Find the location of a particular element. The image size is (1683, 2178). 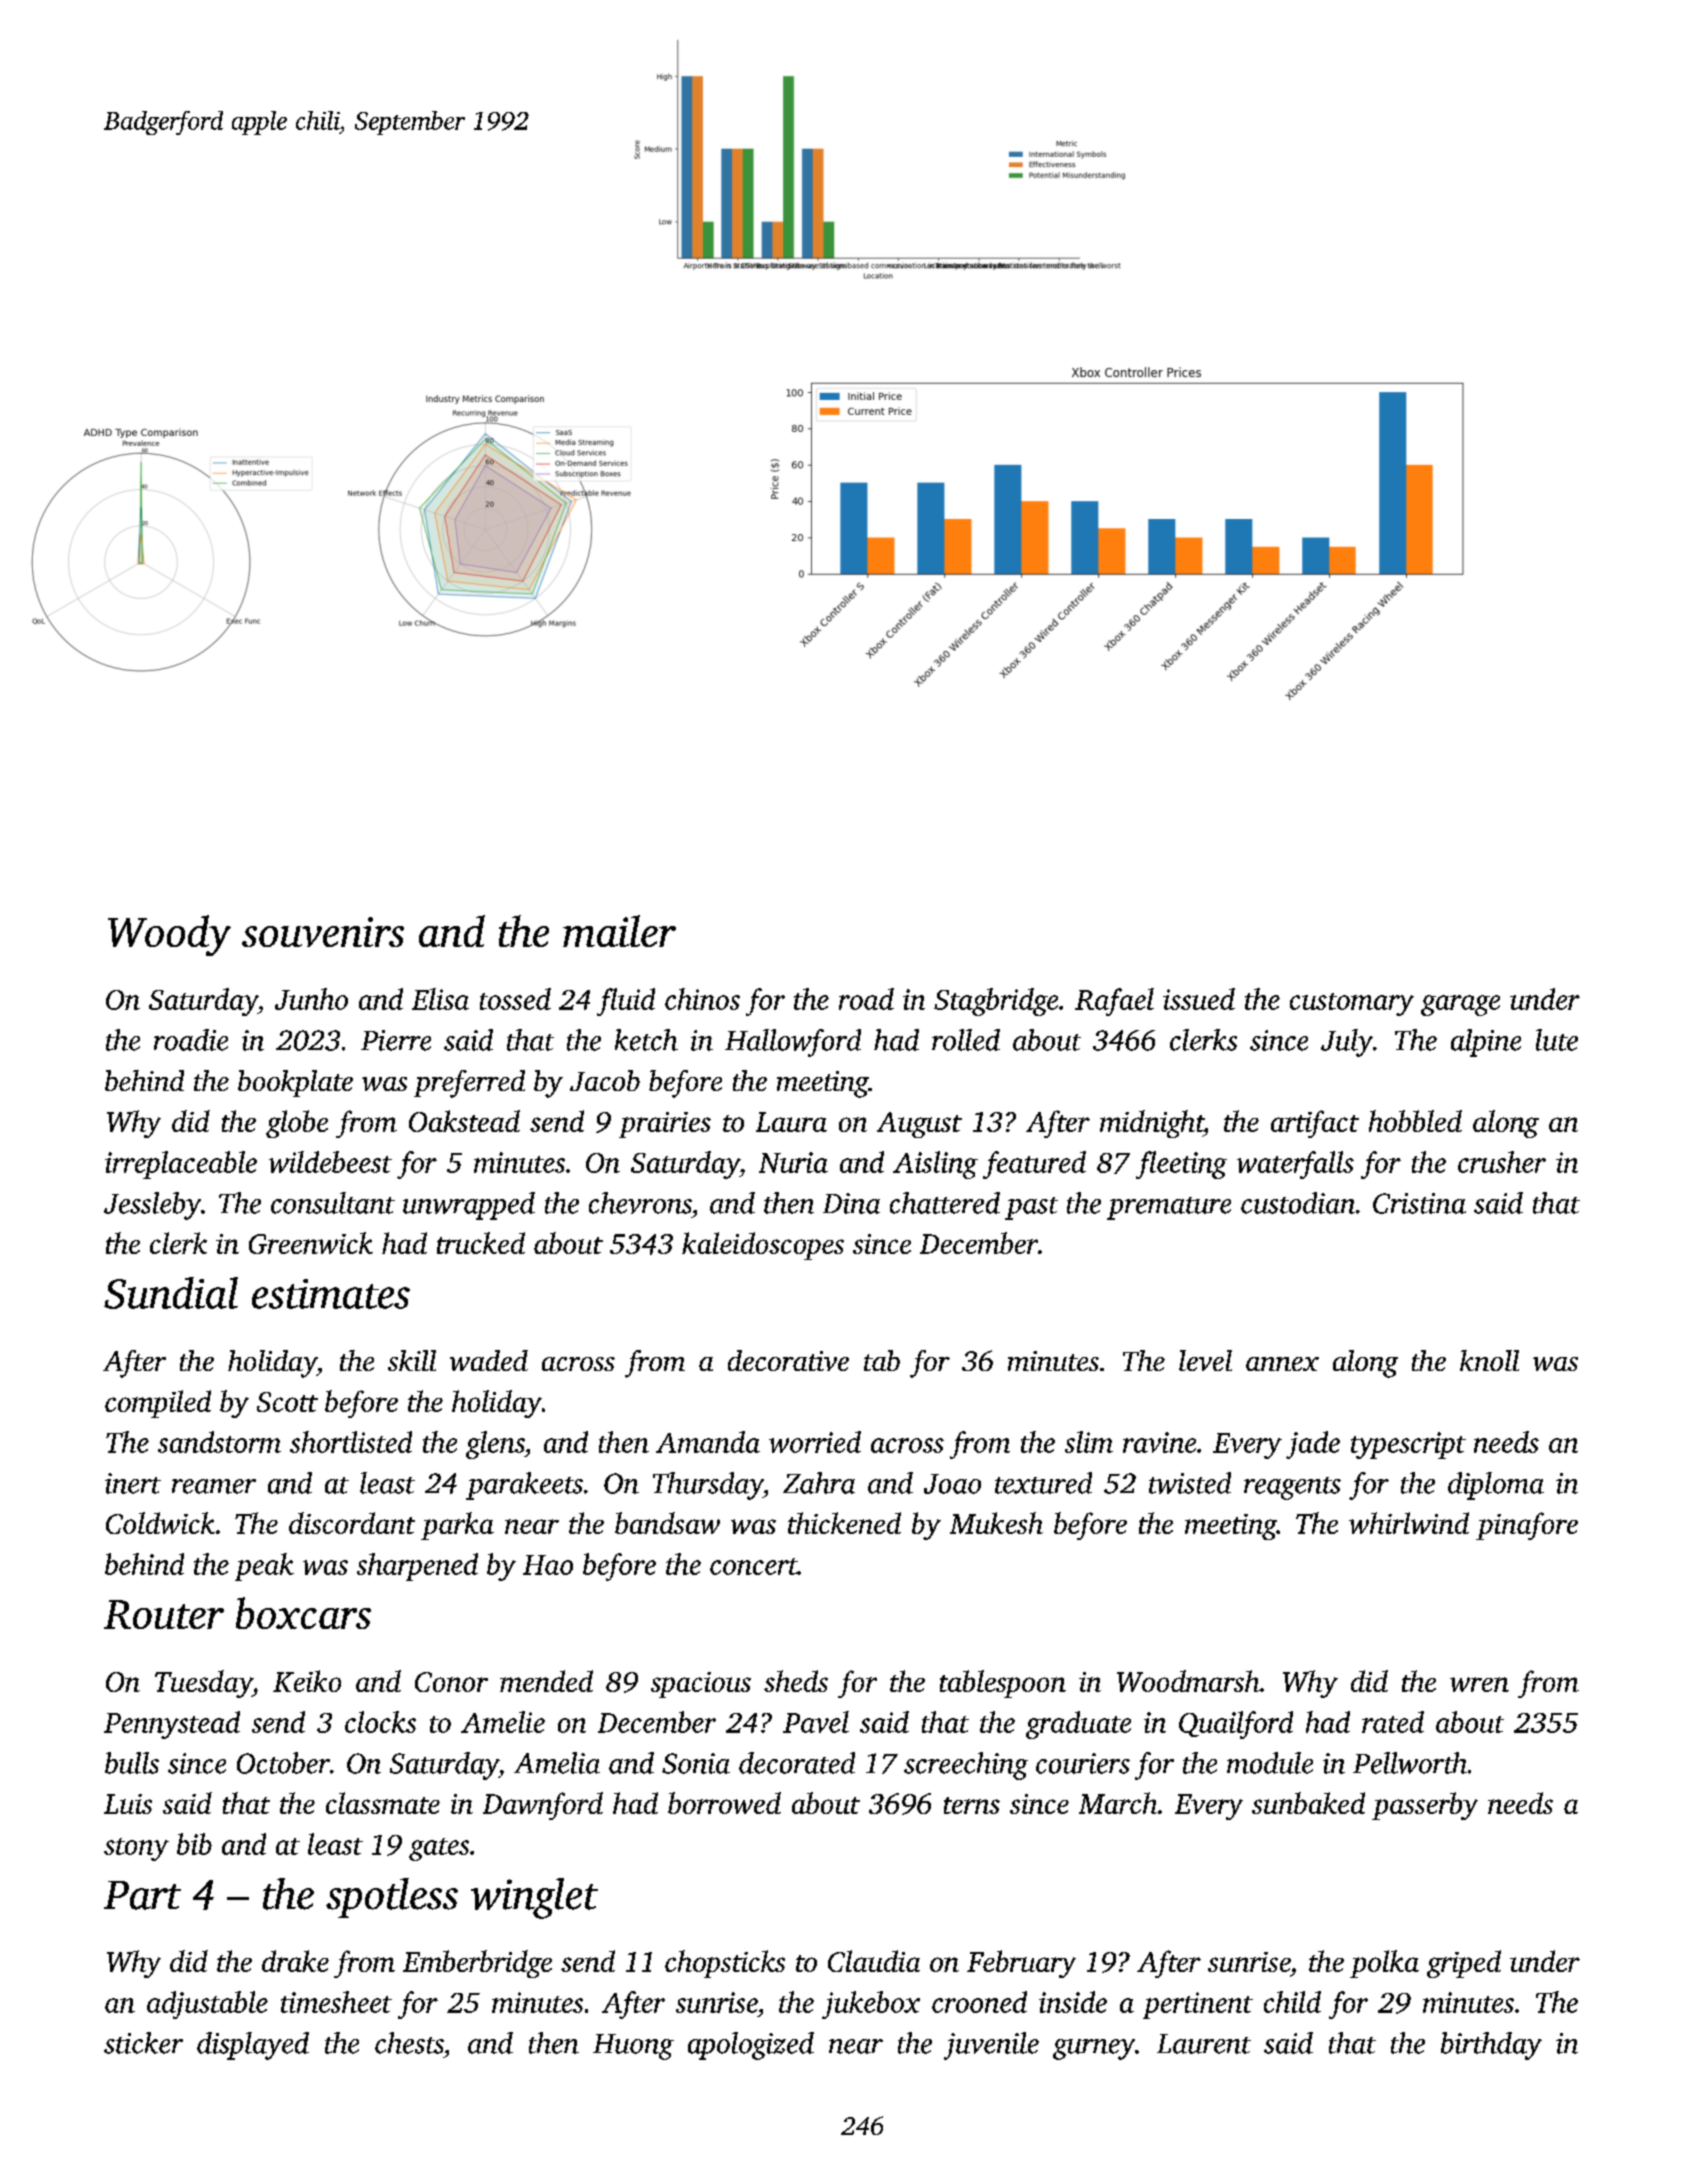

drake is located at coordinates (295, 1961).
